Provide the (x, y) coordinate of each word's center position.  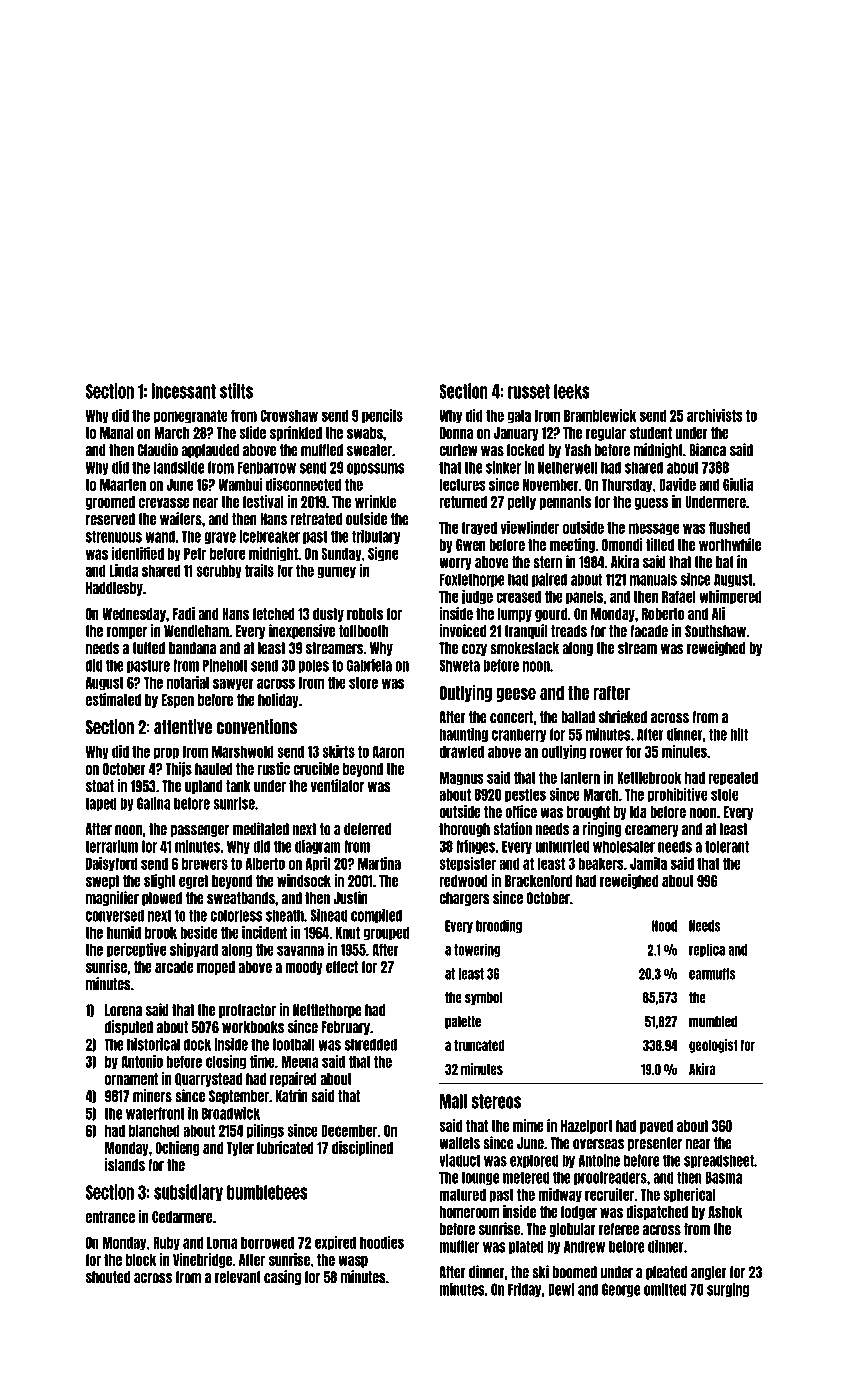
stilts (236, 391)
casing (282, 1277)
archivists (715, 415)
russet (529, 391)
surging (728, 1290)
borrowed (267, 1243)
